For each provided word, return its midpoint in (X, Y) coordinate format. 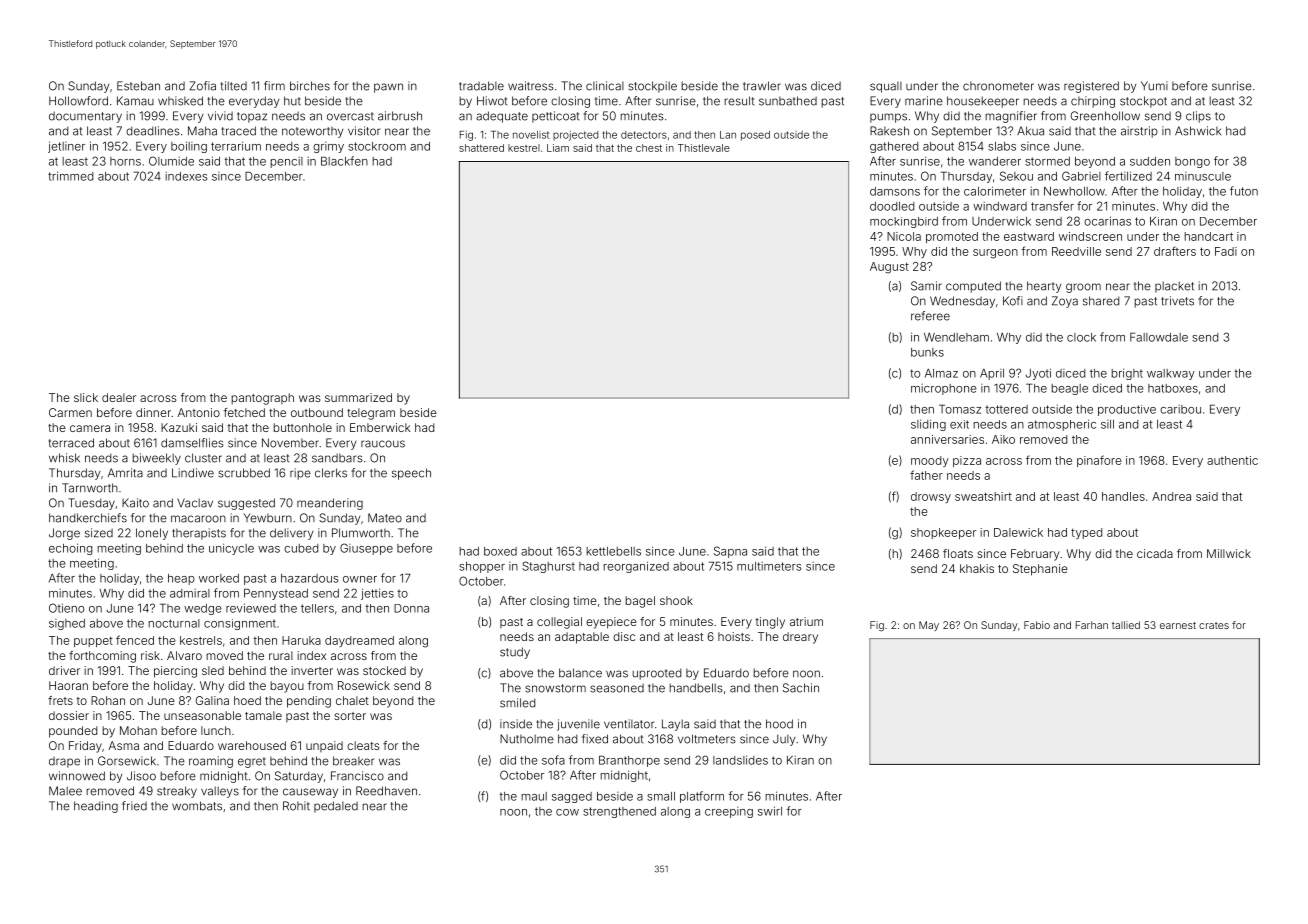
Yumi (1154, 86)
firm (274, 85)
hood (779, 724)
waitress (531, 86)
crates (1214, 625)
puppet (93, 641)
